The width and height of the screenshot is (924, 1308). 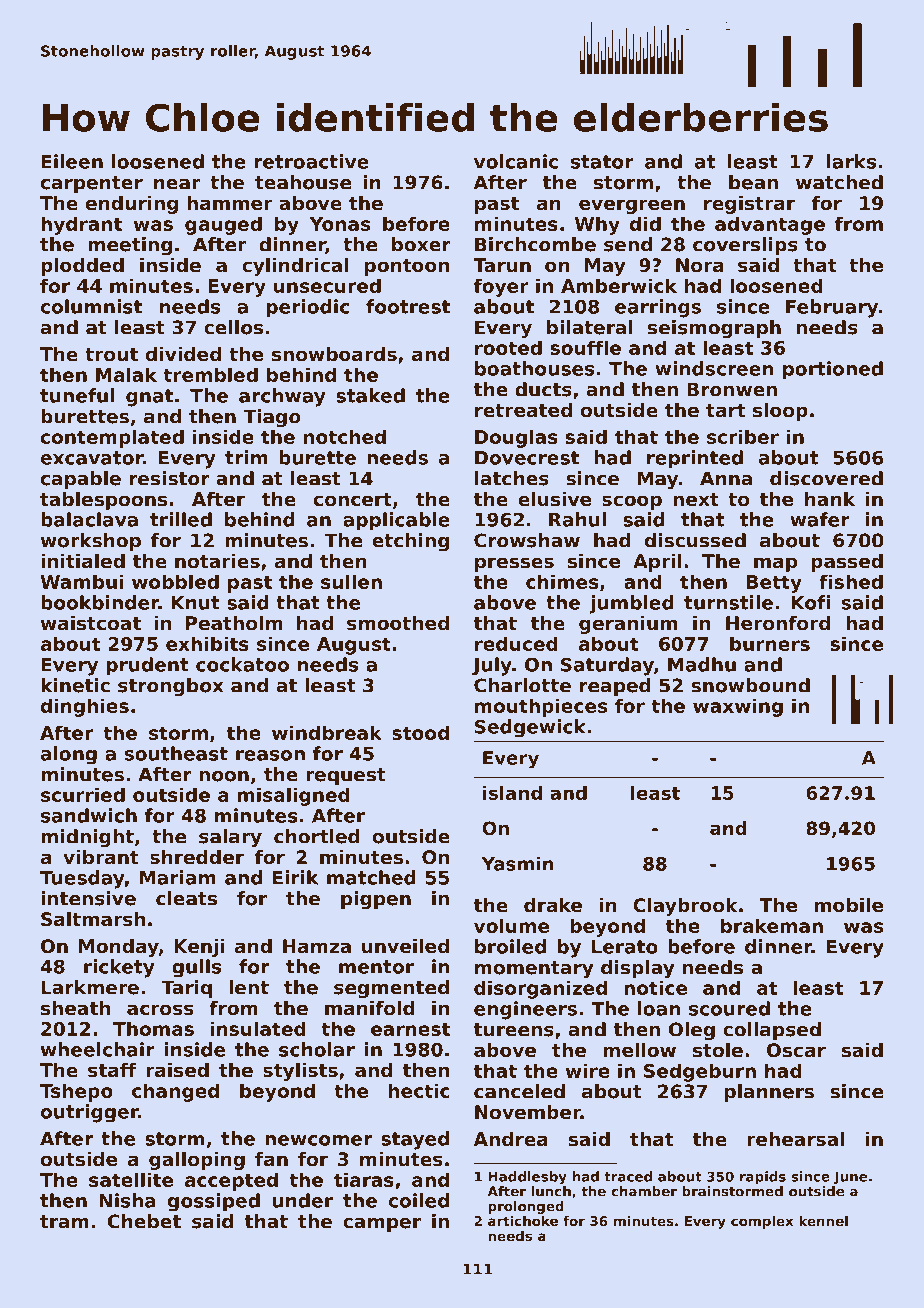 What do you see at coordinates (751, 685) in the screenshot?
I see `snowbound` at bounding box center [751, 685].
